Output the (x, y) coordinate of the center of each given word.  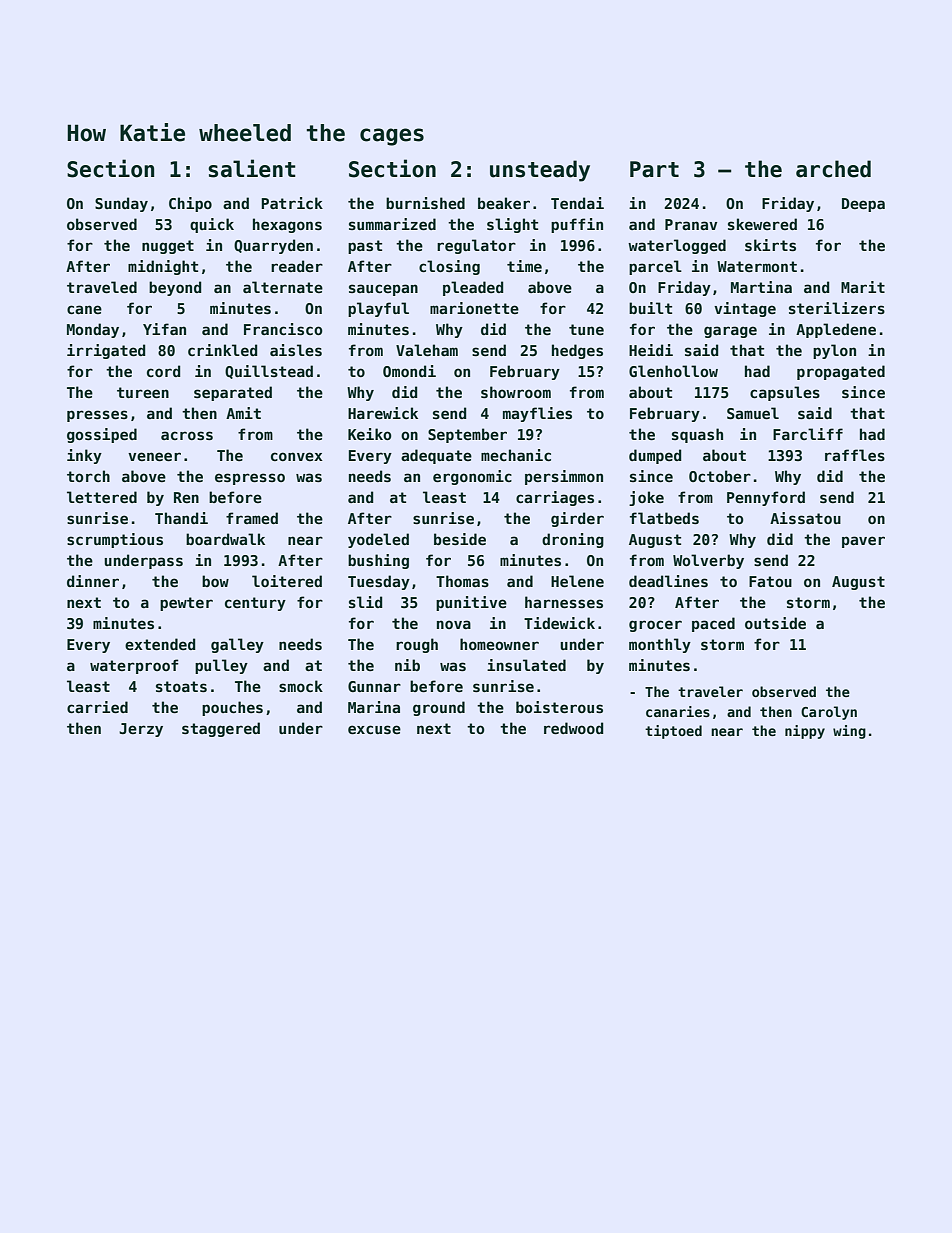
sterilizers (837, 308)
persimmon (564, 477)
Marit (863, 287)
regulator (476, 246)
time (524, 266)
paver (863, 542)
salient (252, 168)
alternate (283, 287)
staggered (221, 729)
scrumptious (115, 540)
